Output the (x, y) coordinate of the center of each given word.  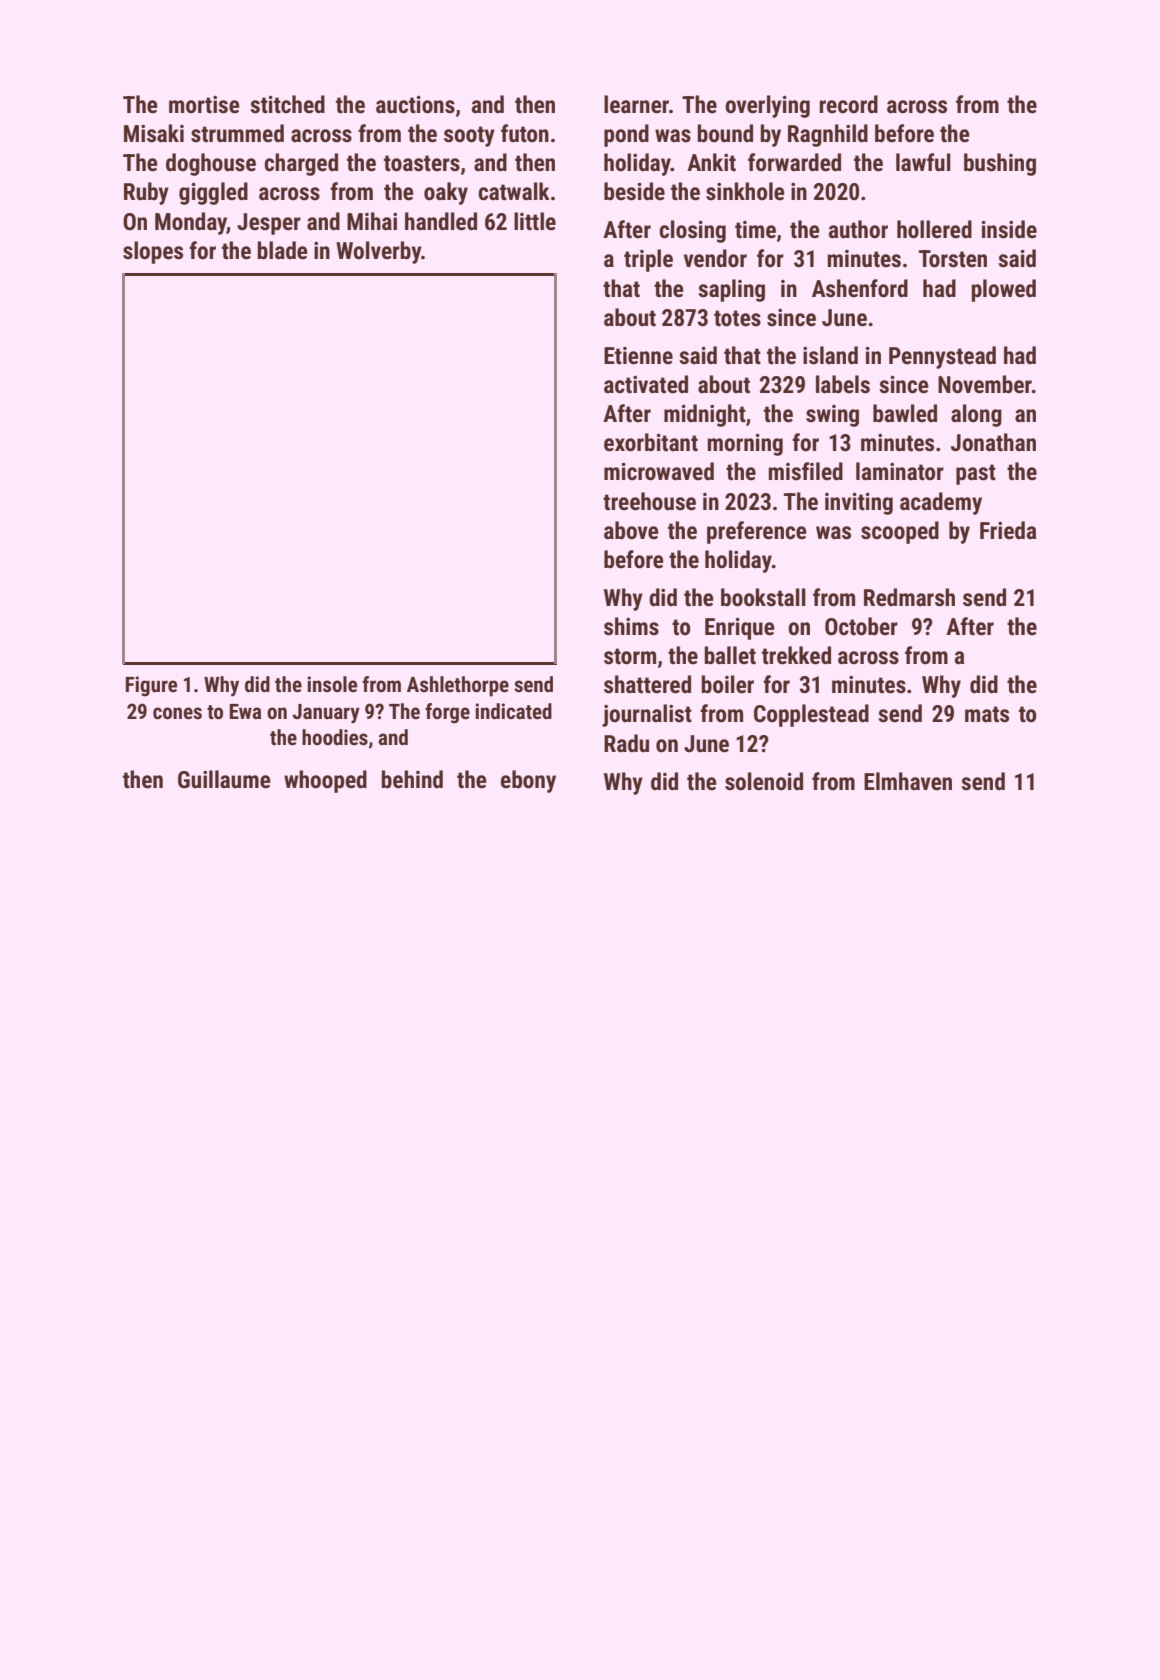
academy (941, 503)
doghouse (211, 164)
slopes (153, 252)
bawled (905, 413)
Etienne (638, 356)
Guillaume (224, 779)
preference (757, 532)
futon (525, 133)
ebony (528, 781)
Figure (151, 686)
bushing (1000, 164)
